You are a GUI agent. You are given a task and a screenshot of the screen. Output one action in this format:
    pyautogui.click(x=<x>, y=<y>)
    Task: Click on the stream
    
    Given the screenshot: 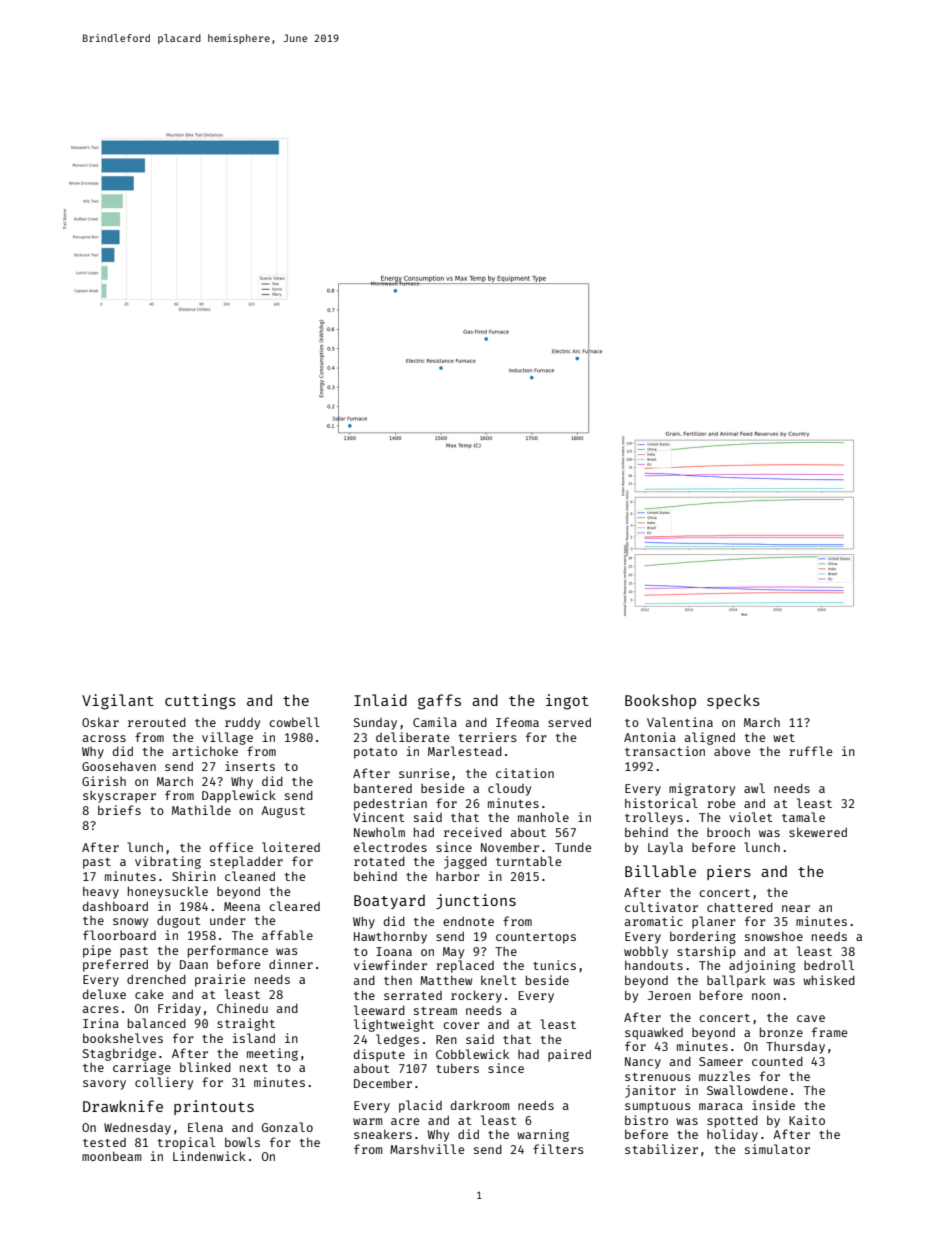 What is the action you would take?
    pyautogui.click(x=435, y=1011)
